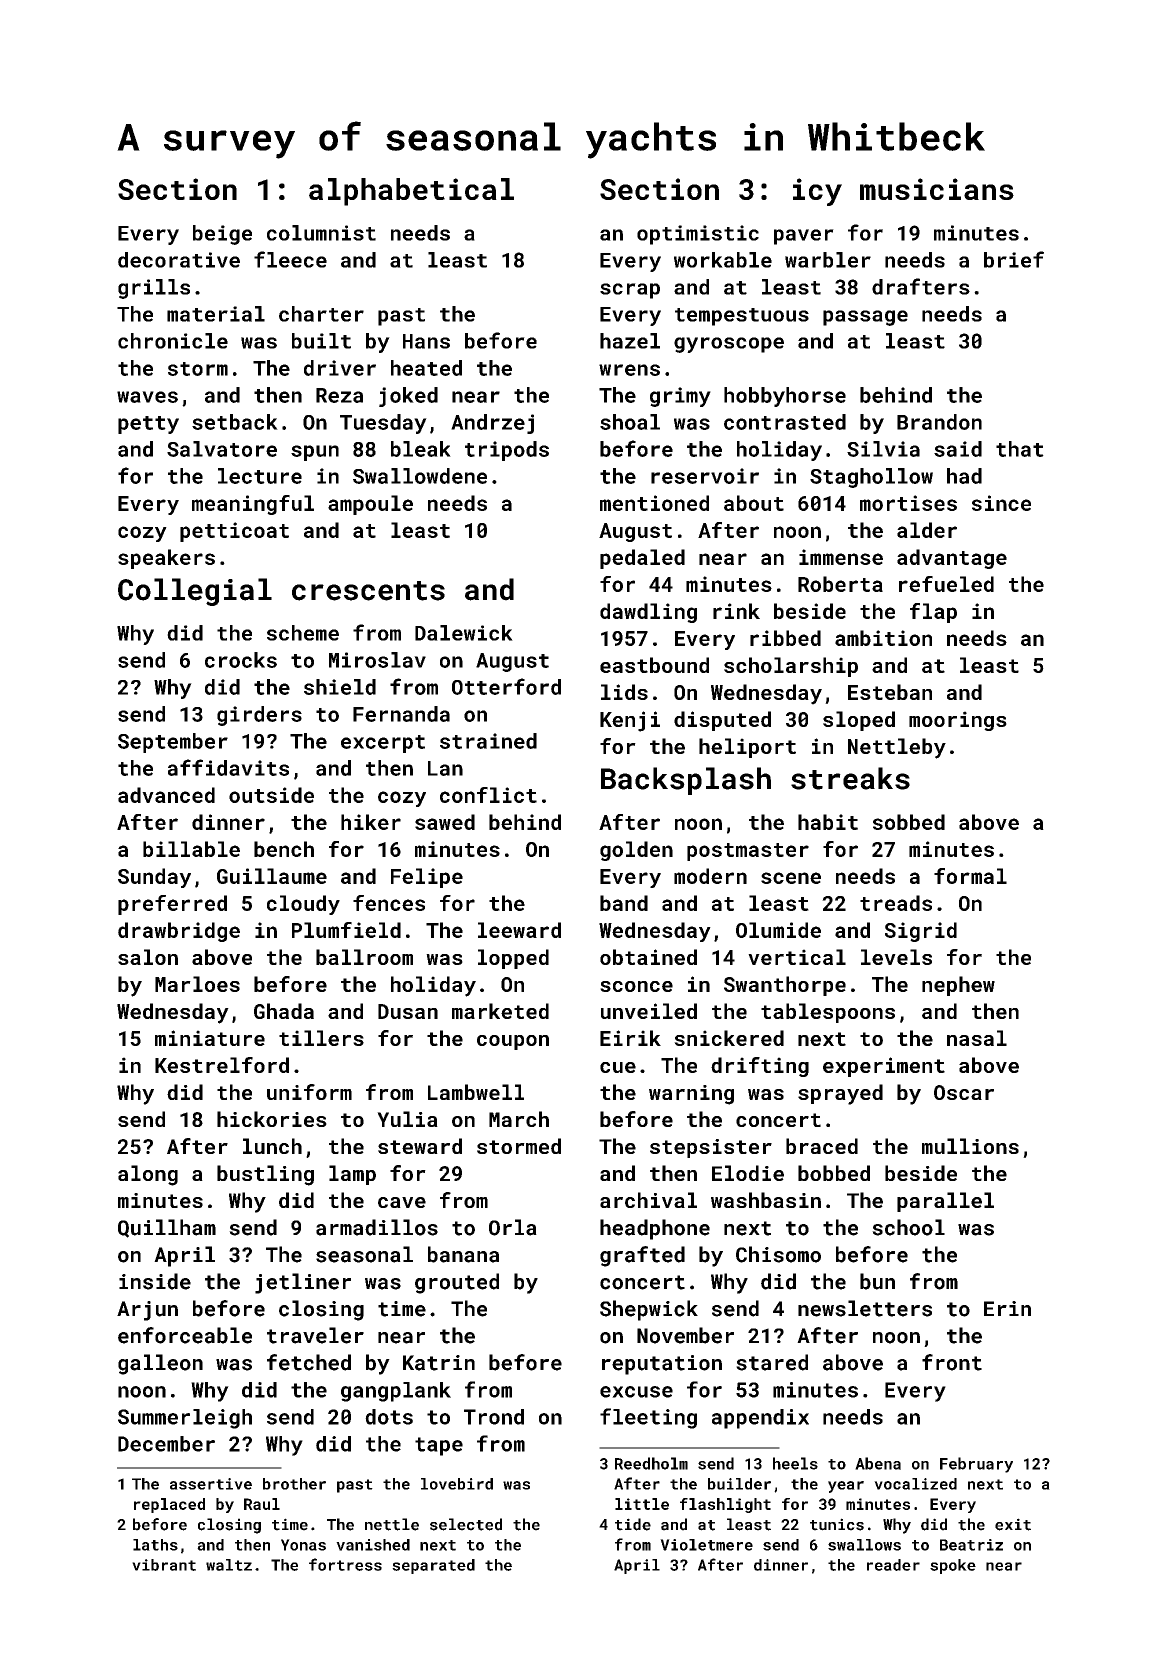  I want to click on passage, so click(865, 318).
